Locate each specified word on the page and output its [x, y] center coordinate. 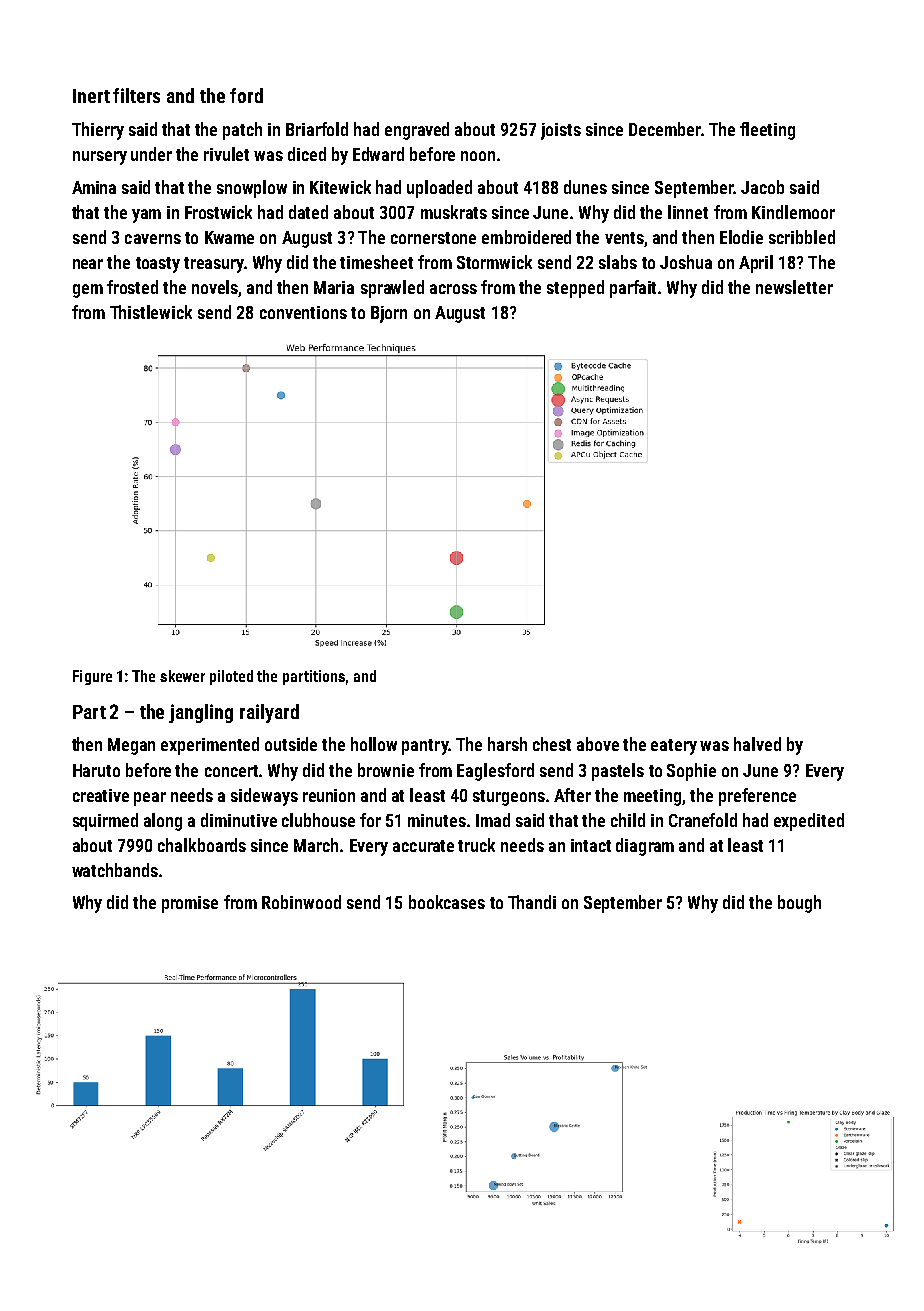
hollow [374, 744]
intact [591, 845]
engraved [417, 131]
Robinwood [301, 902]
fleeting [767, 131]
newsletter [794, 287]
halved [757, 744]
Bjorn [389, 314]
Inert [91, 96]
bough [799, 904]
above [598, 744]
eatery [674, 747]
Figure [92, 677]
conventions [303, 312]
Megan [131, 746]
